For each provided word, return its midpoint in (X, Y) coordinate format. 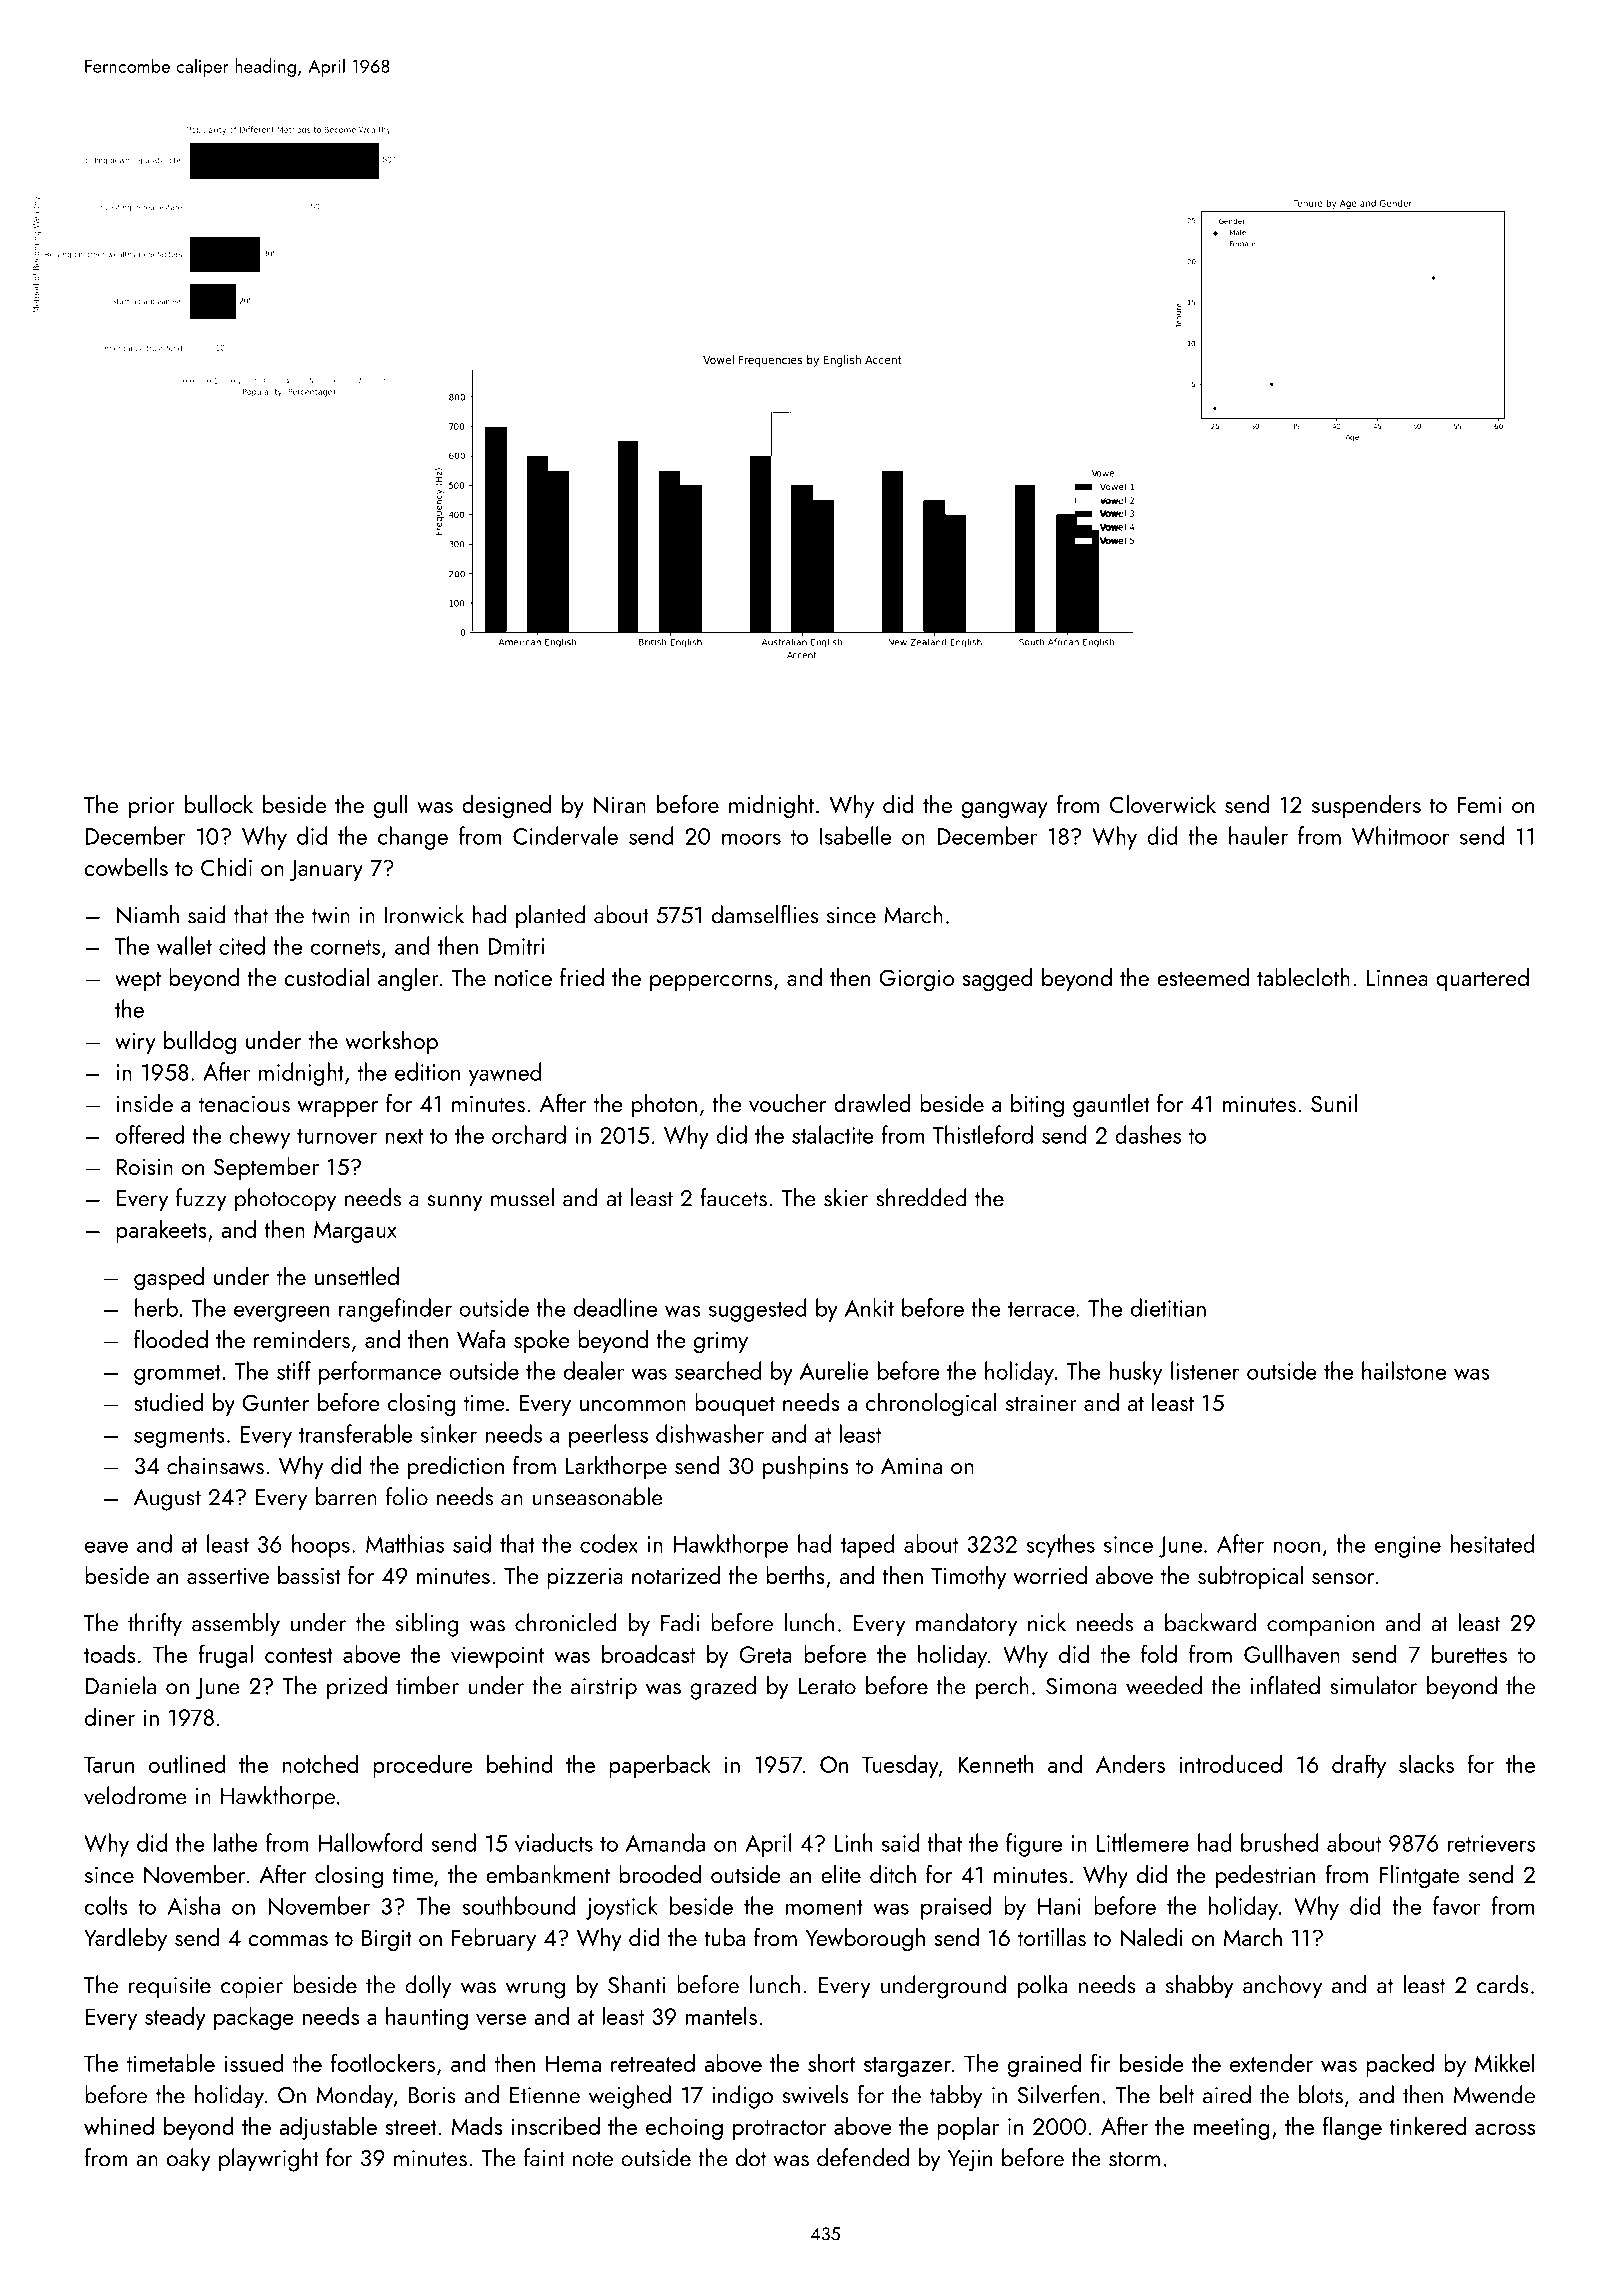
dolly (428, 1987)
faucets (733, 1197)
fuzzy (201, 1200)
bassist (309, 1575)
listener (1205, 1370)
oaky (189, 2160)
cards (1503, 1984)
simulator (1373, 1685)
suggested (757, 1310)
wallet (184, 945)
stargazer (907, 2067)
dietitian (1168, 1307)
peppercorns (711, 983)
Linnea (1397, 977)
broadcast (648, 1653)
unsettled (357, 1276)
